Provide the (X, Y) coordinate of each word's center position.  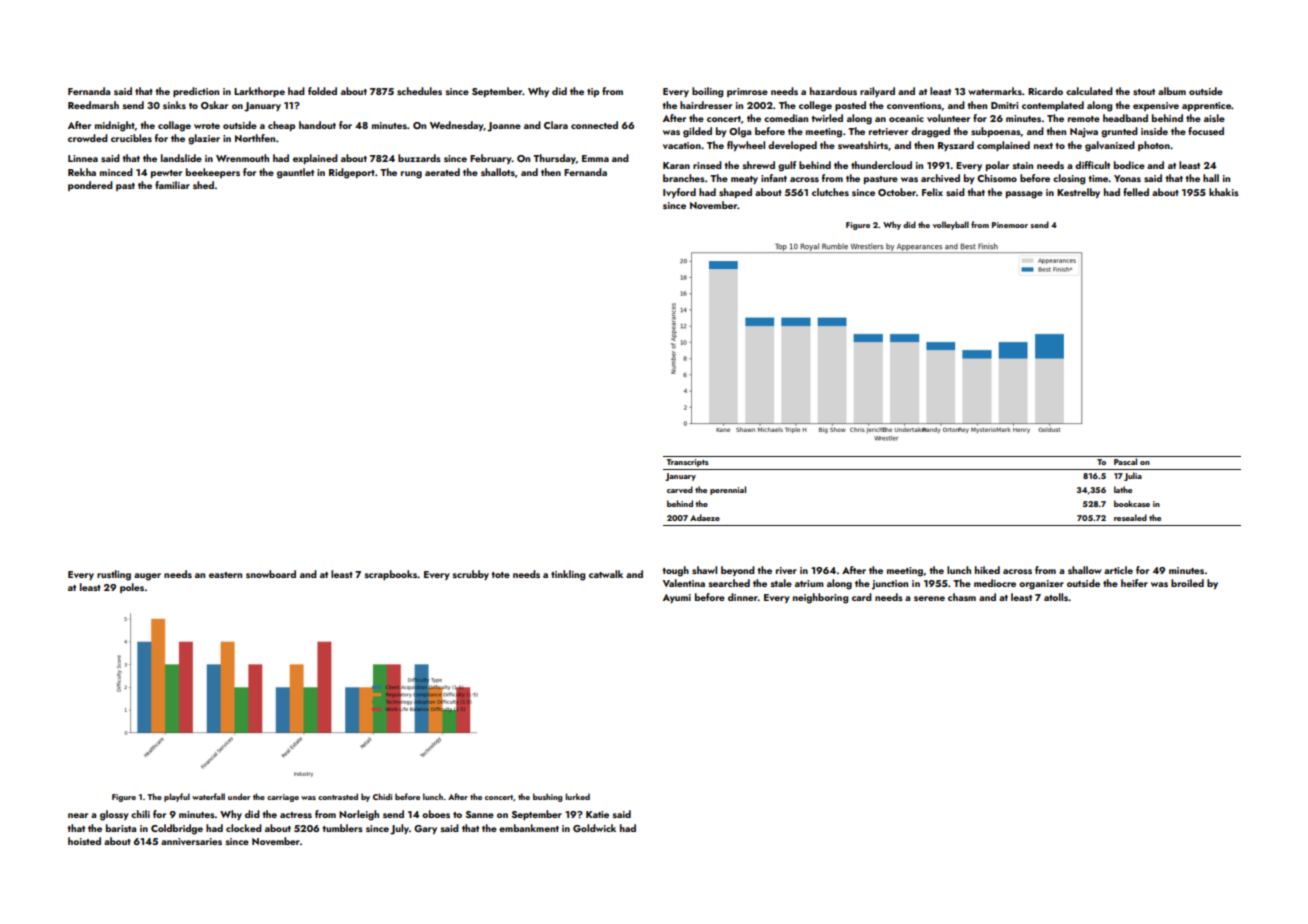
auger (147, 577)
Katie (597, 814)
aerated (442, 172)
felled (1136, 192)
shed (203, 185)
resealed (1130, 517)
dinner (743, 597)
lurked (577, 796)
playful (177, 797)
